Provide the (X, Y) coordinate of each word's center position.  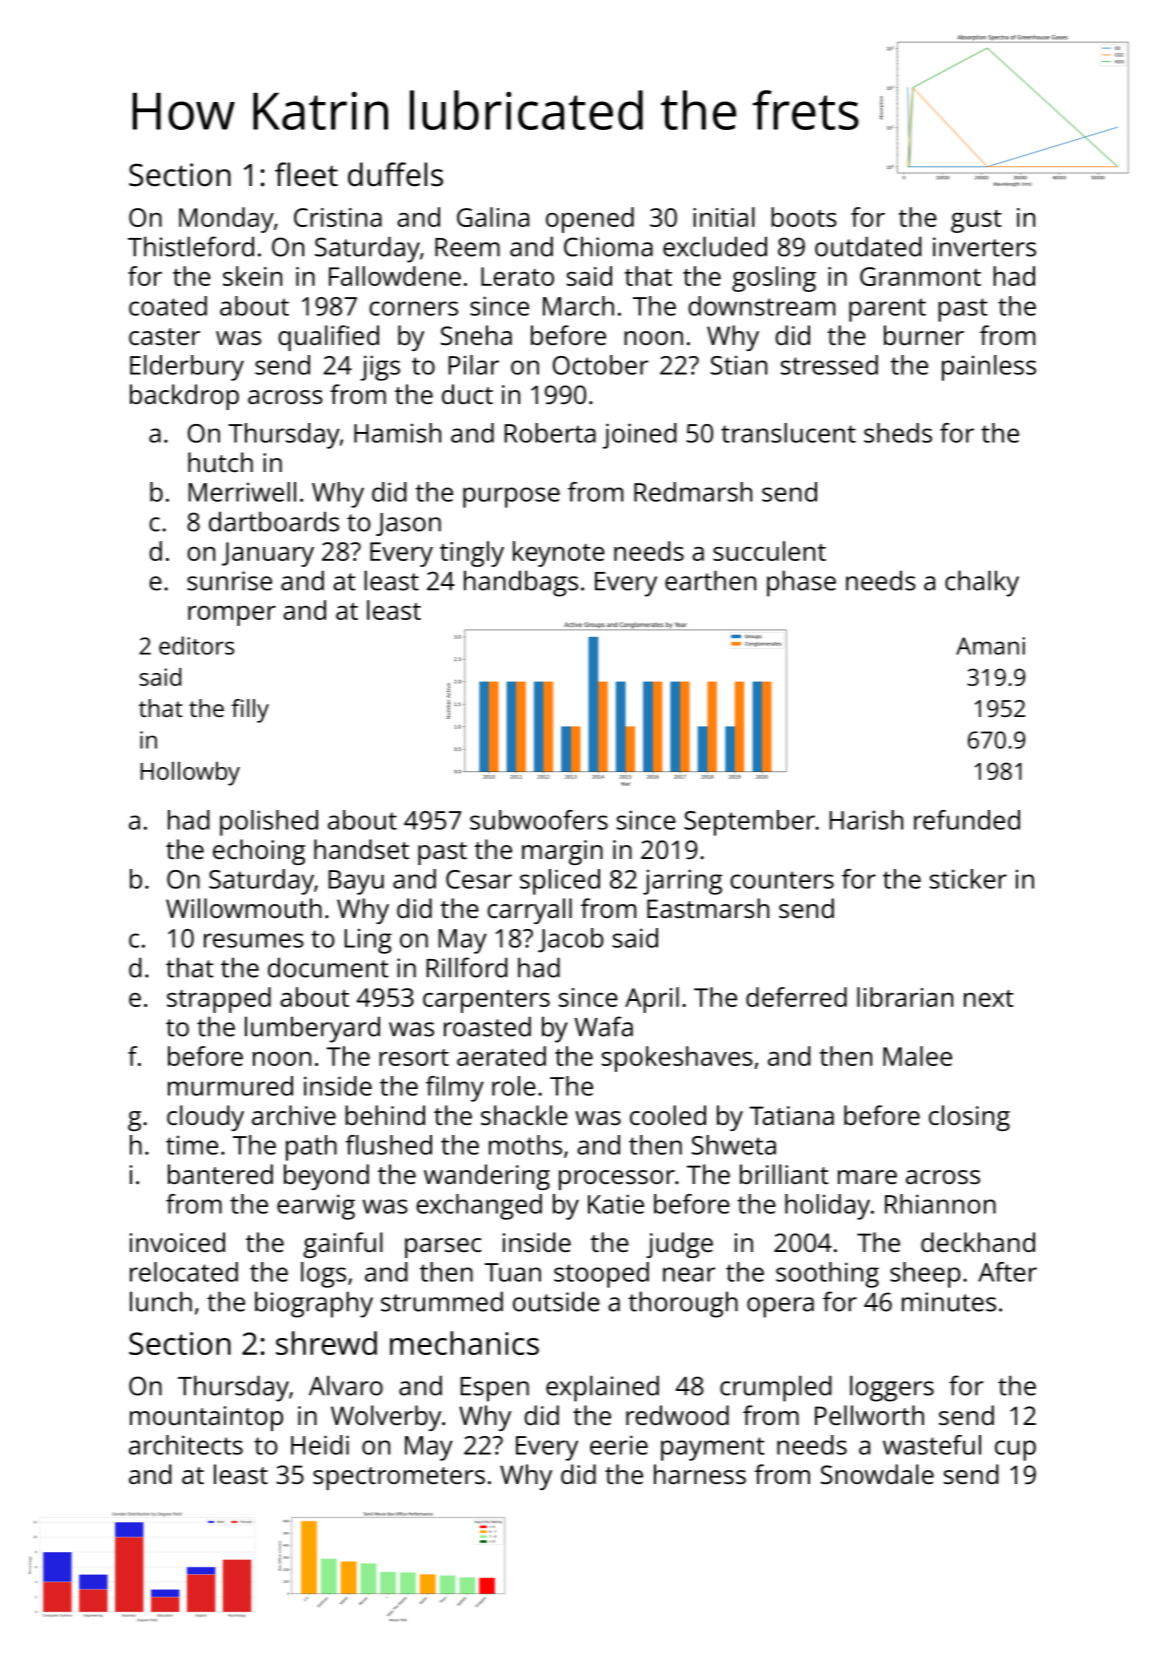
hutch (220, 462)
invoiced (177, 1242)
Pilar (474, 365)
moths (525, 1145)
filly (250, 711)
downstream (761, 306)
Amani (990, 646)
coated (168, 306)
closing (969, 1118)
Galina (493, 217)
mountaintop (206, 1418)
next (989, 998)
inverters (984, 247)
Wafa (604, 1026)
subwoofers (539, 820)
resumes (254, 940)
